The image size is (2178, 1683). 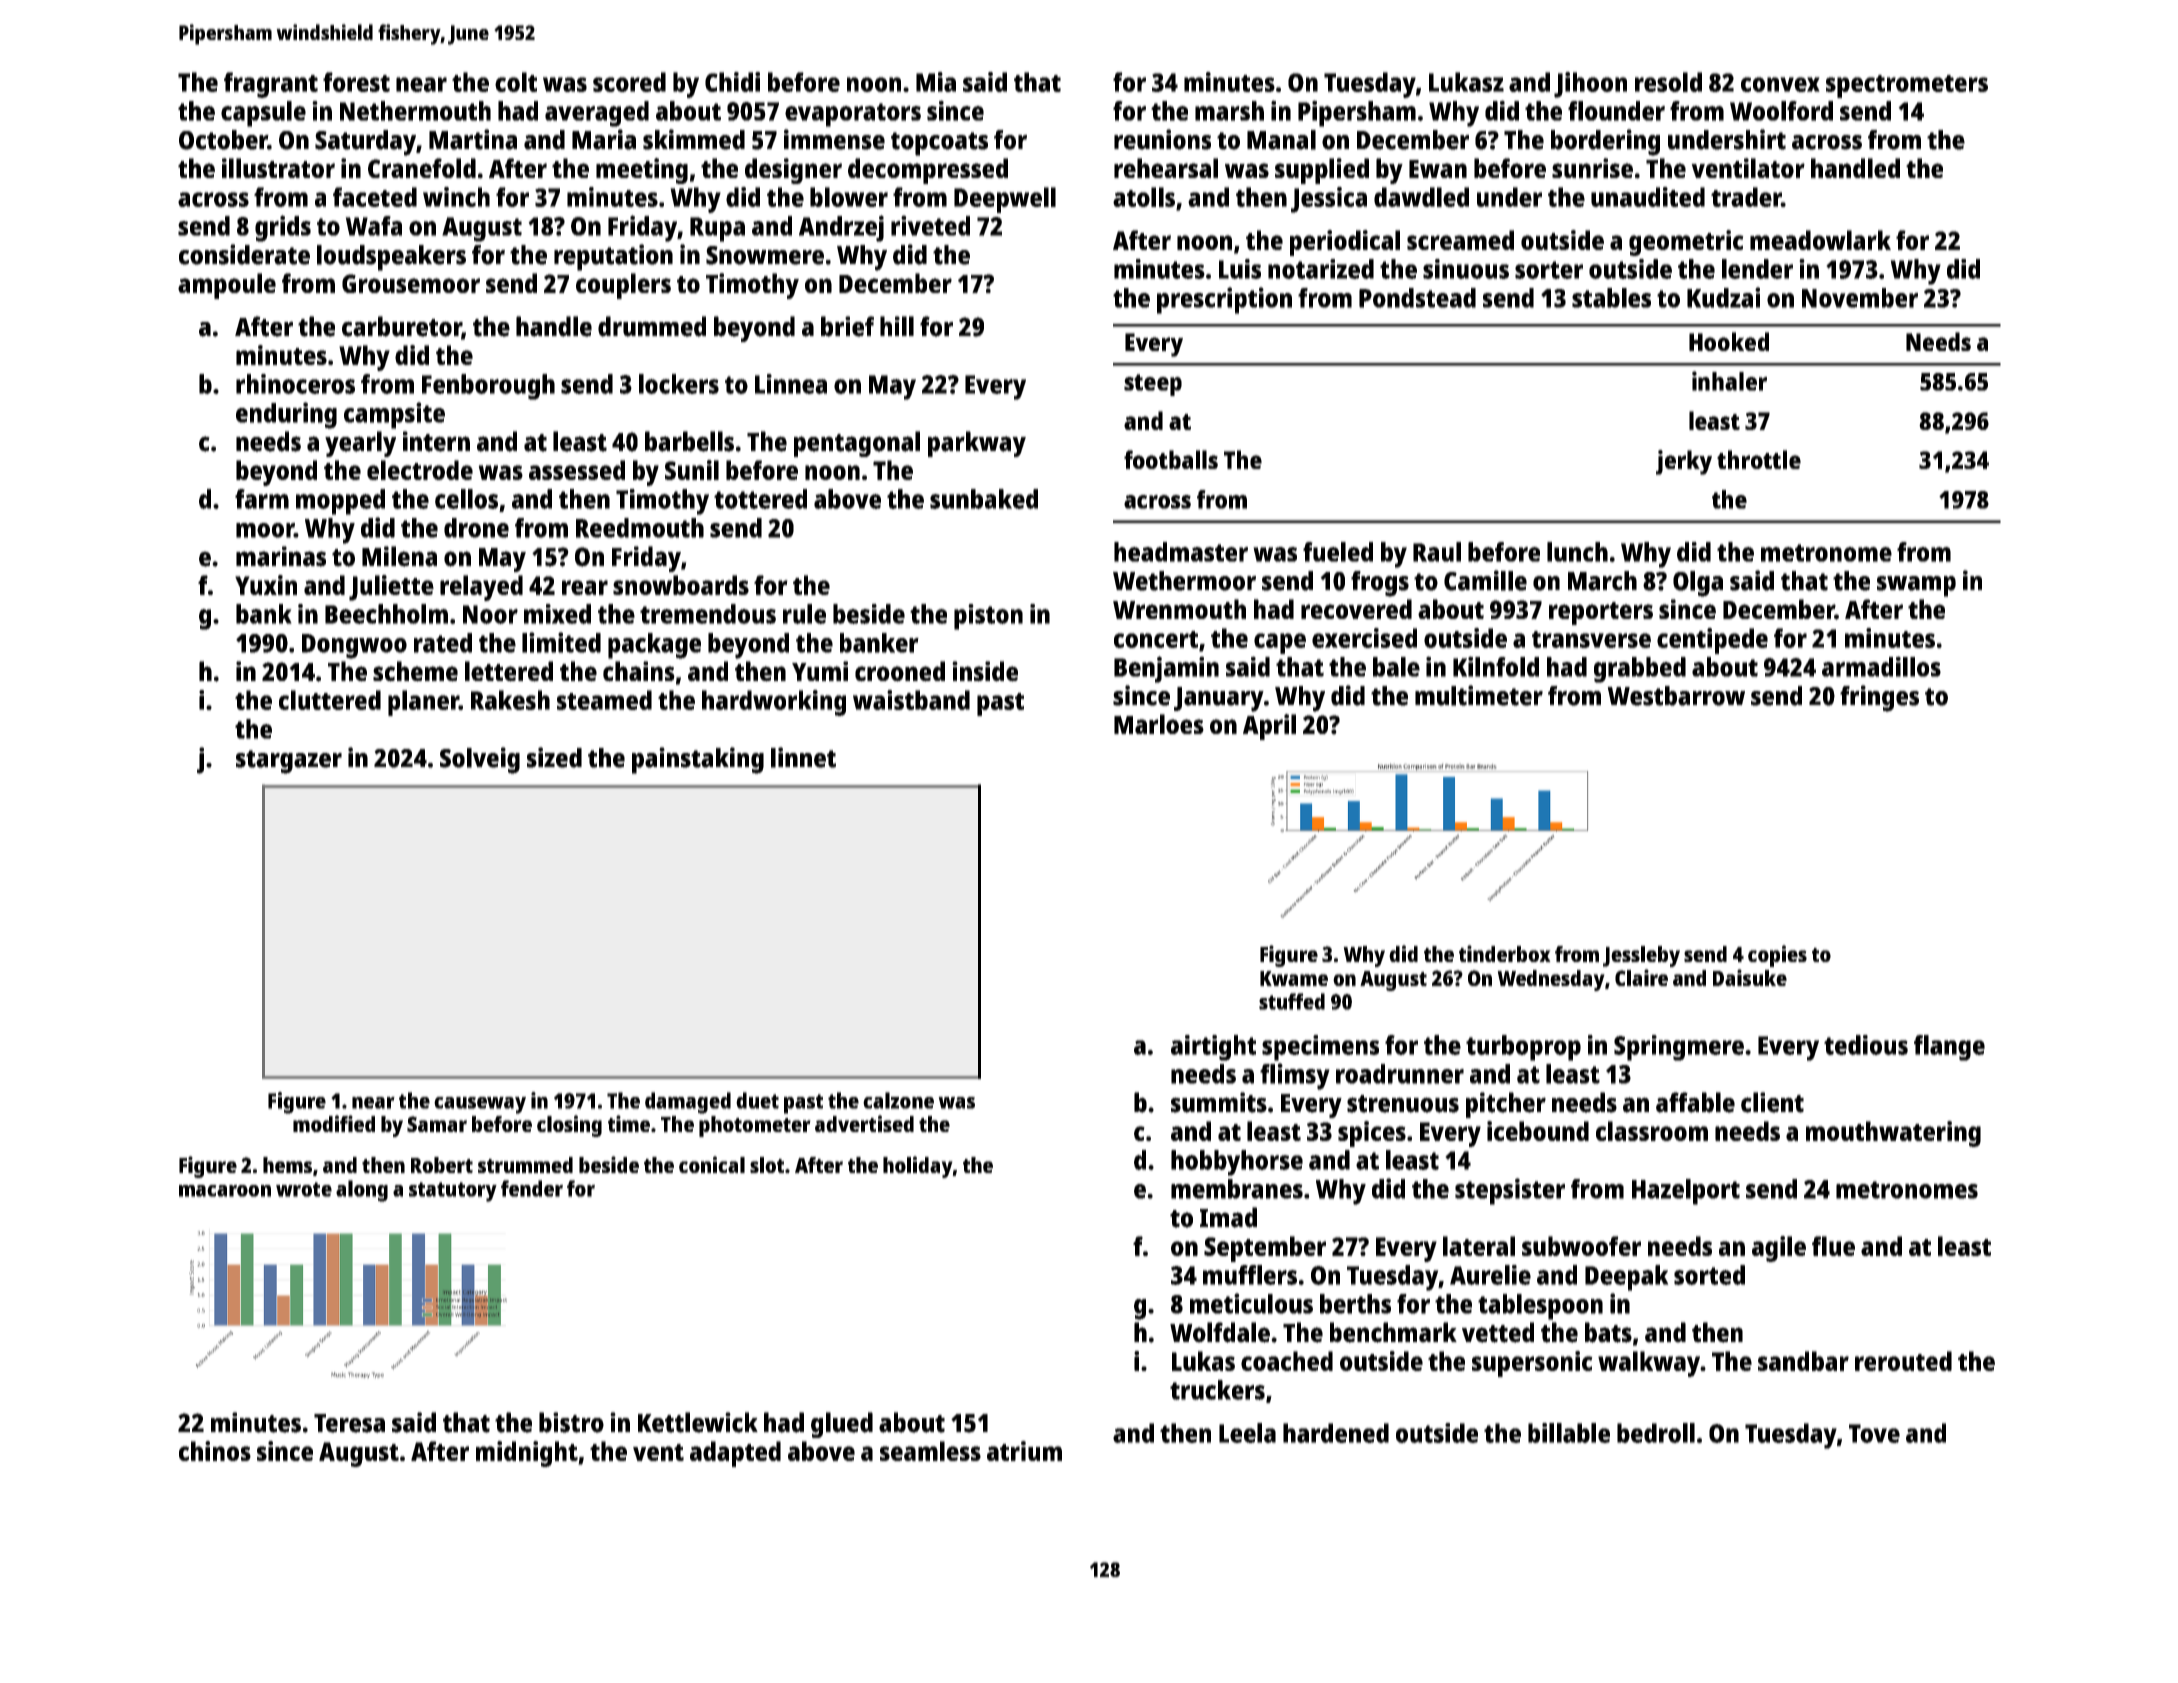 What do you see at coordinates (1907, 86) in the screenshot?
I see `spectrometers` at bounding box center [1907, 86].
